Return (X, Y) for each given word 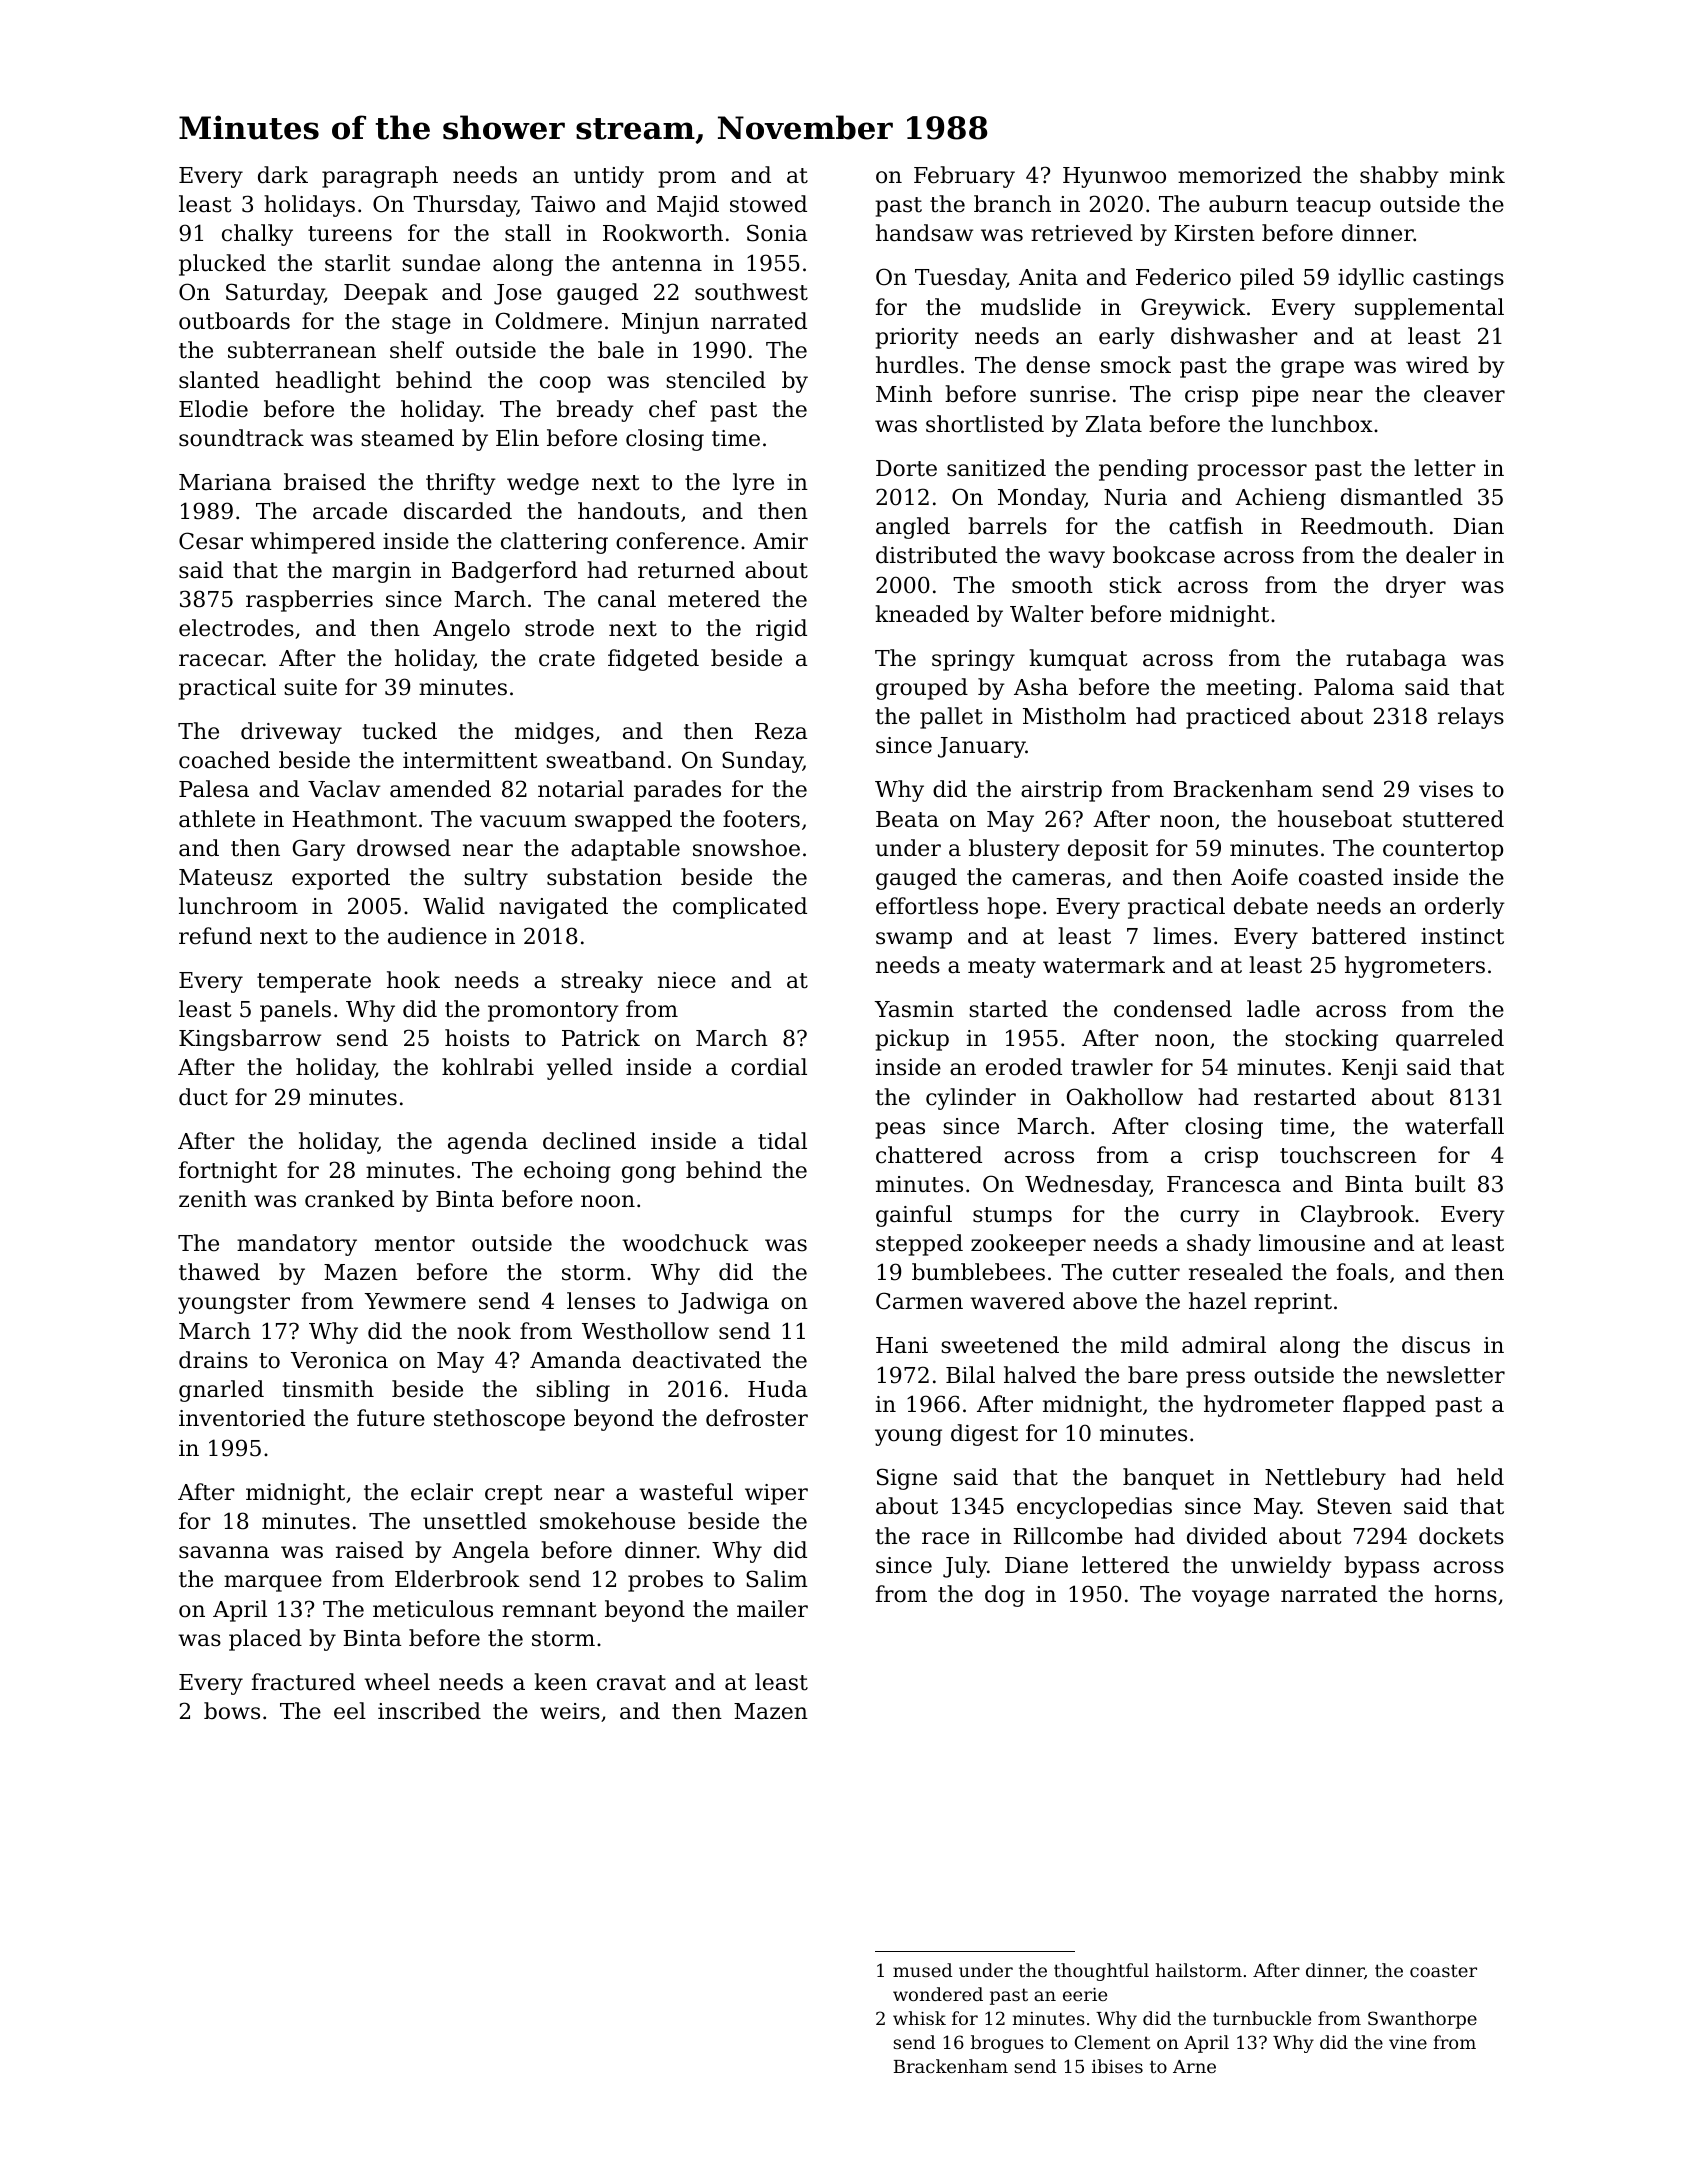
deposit (1108, 850)
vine (1408, 2042)
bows (232, 1711)
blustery (1014, 850)
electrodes (236, 628)
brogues (1007, 2044)
